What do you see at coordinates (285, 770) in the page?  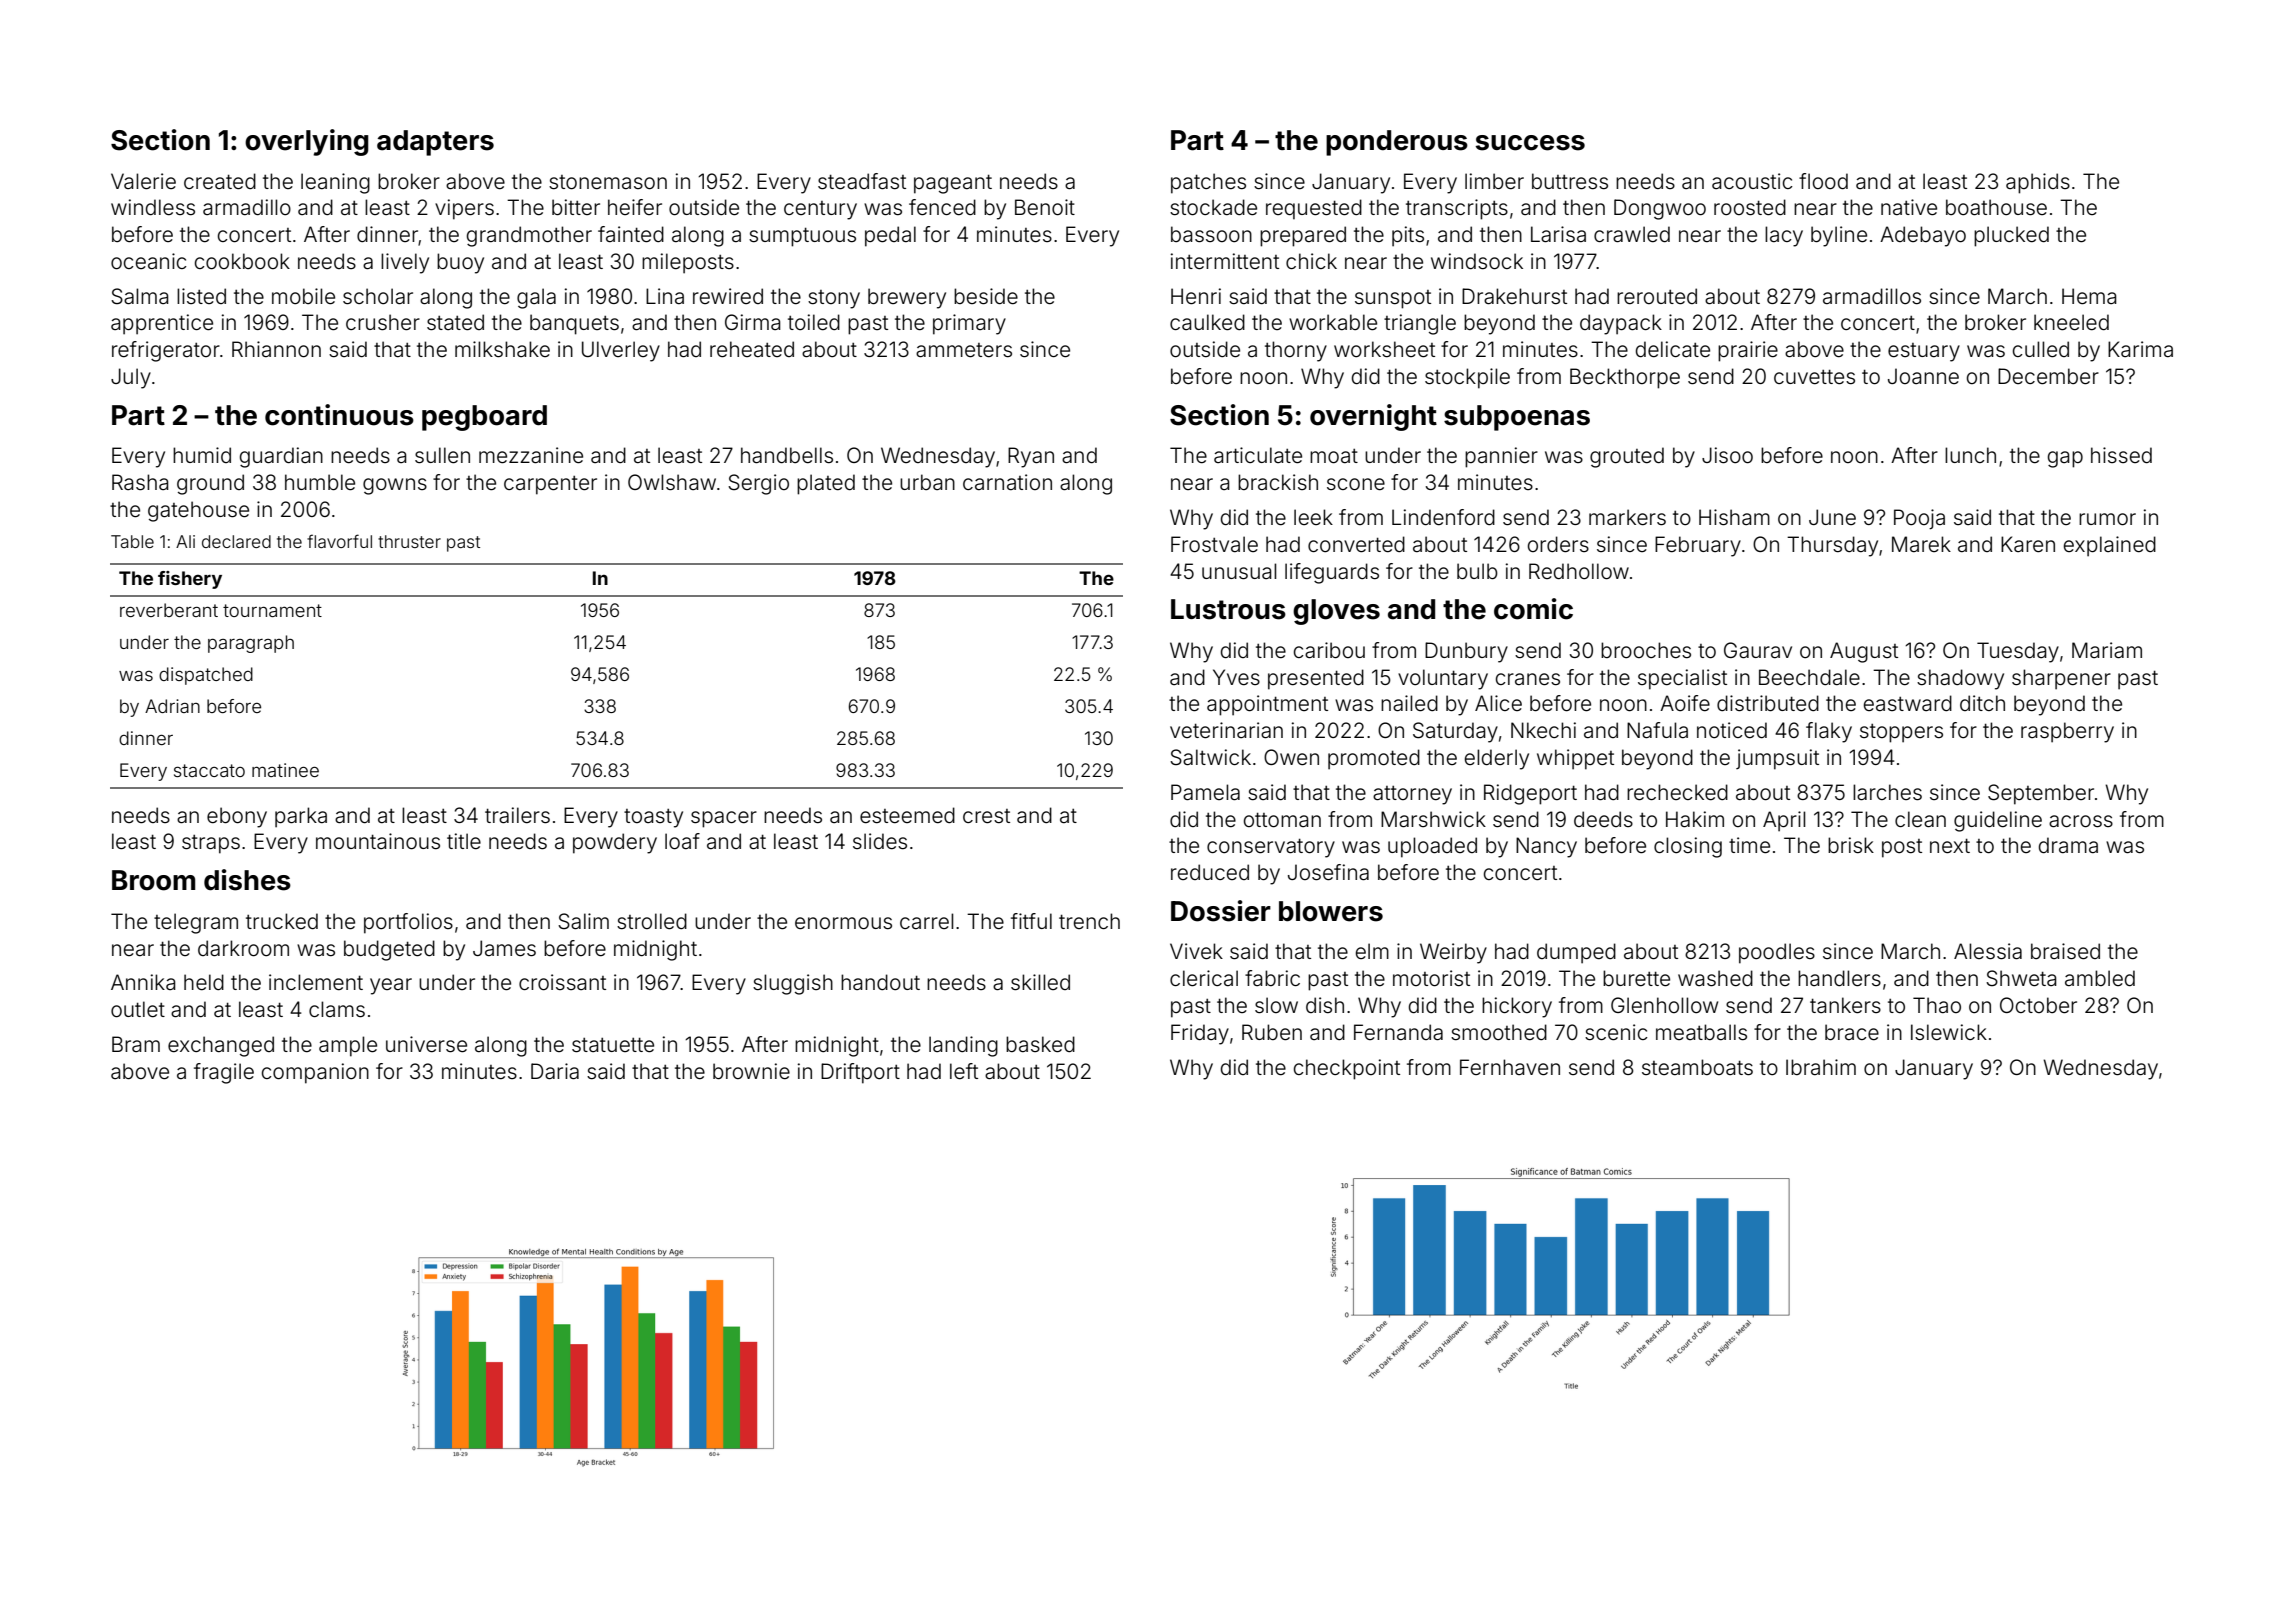 I see `matinee` at bounding box center [285, 770].
